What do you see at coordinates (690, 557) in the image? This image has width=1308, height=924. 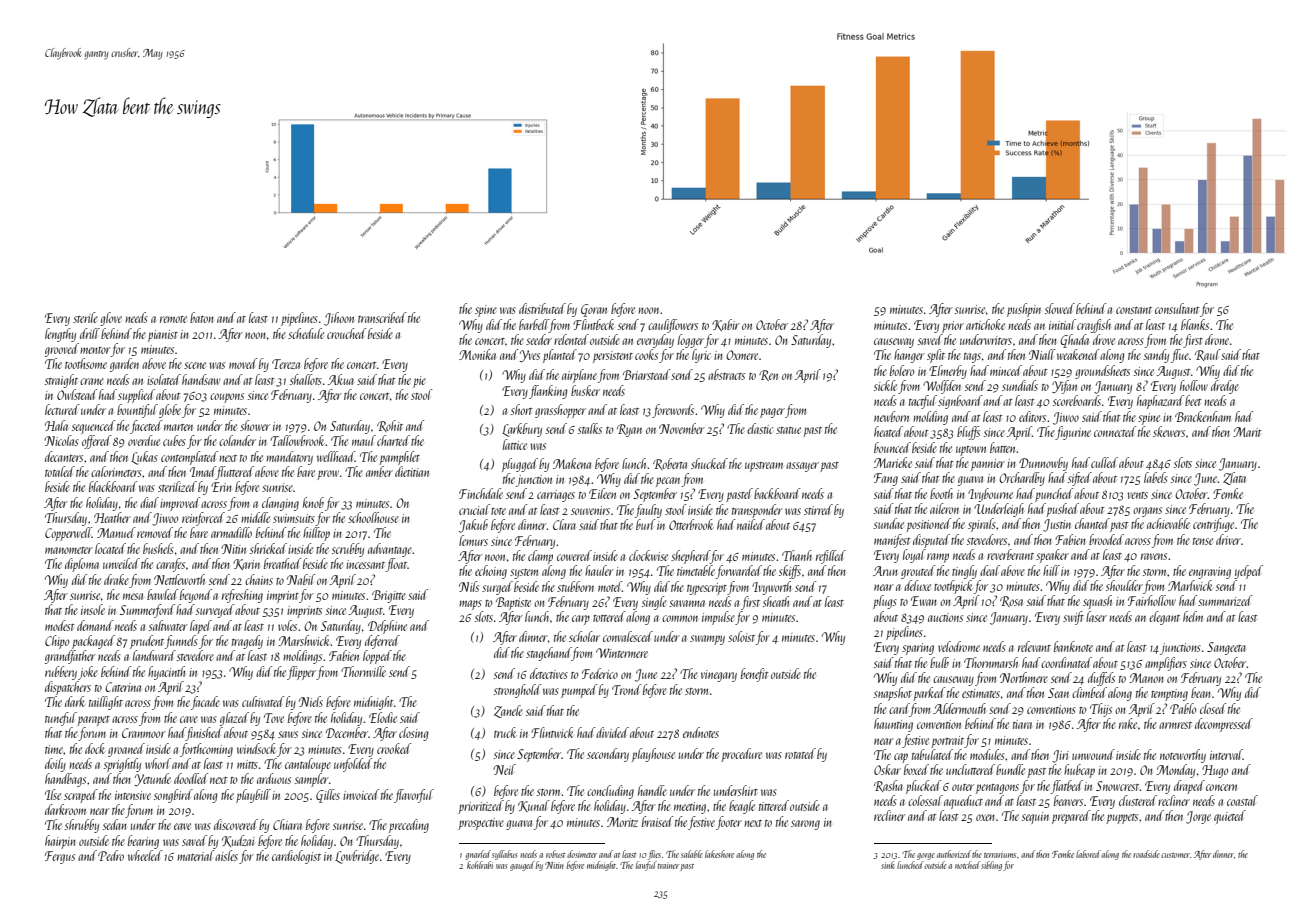 I see `shepherd` at bounding box center [690, 557].
